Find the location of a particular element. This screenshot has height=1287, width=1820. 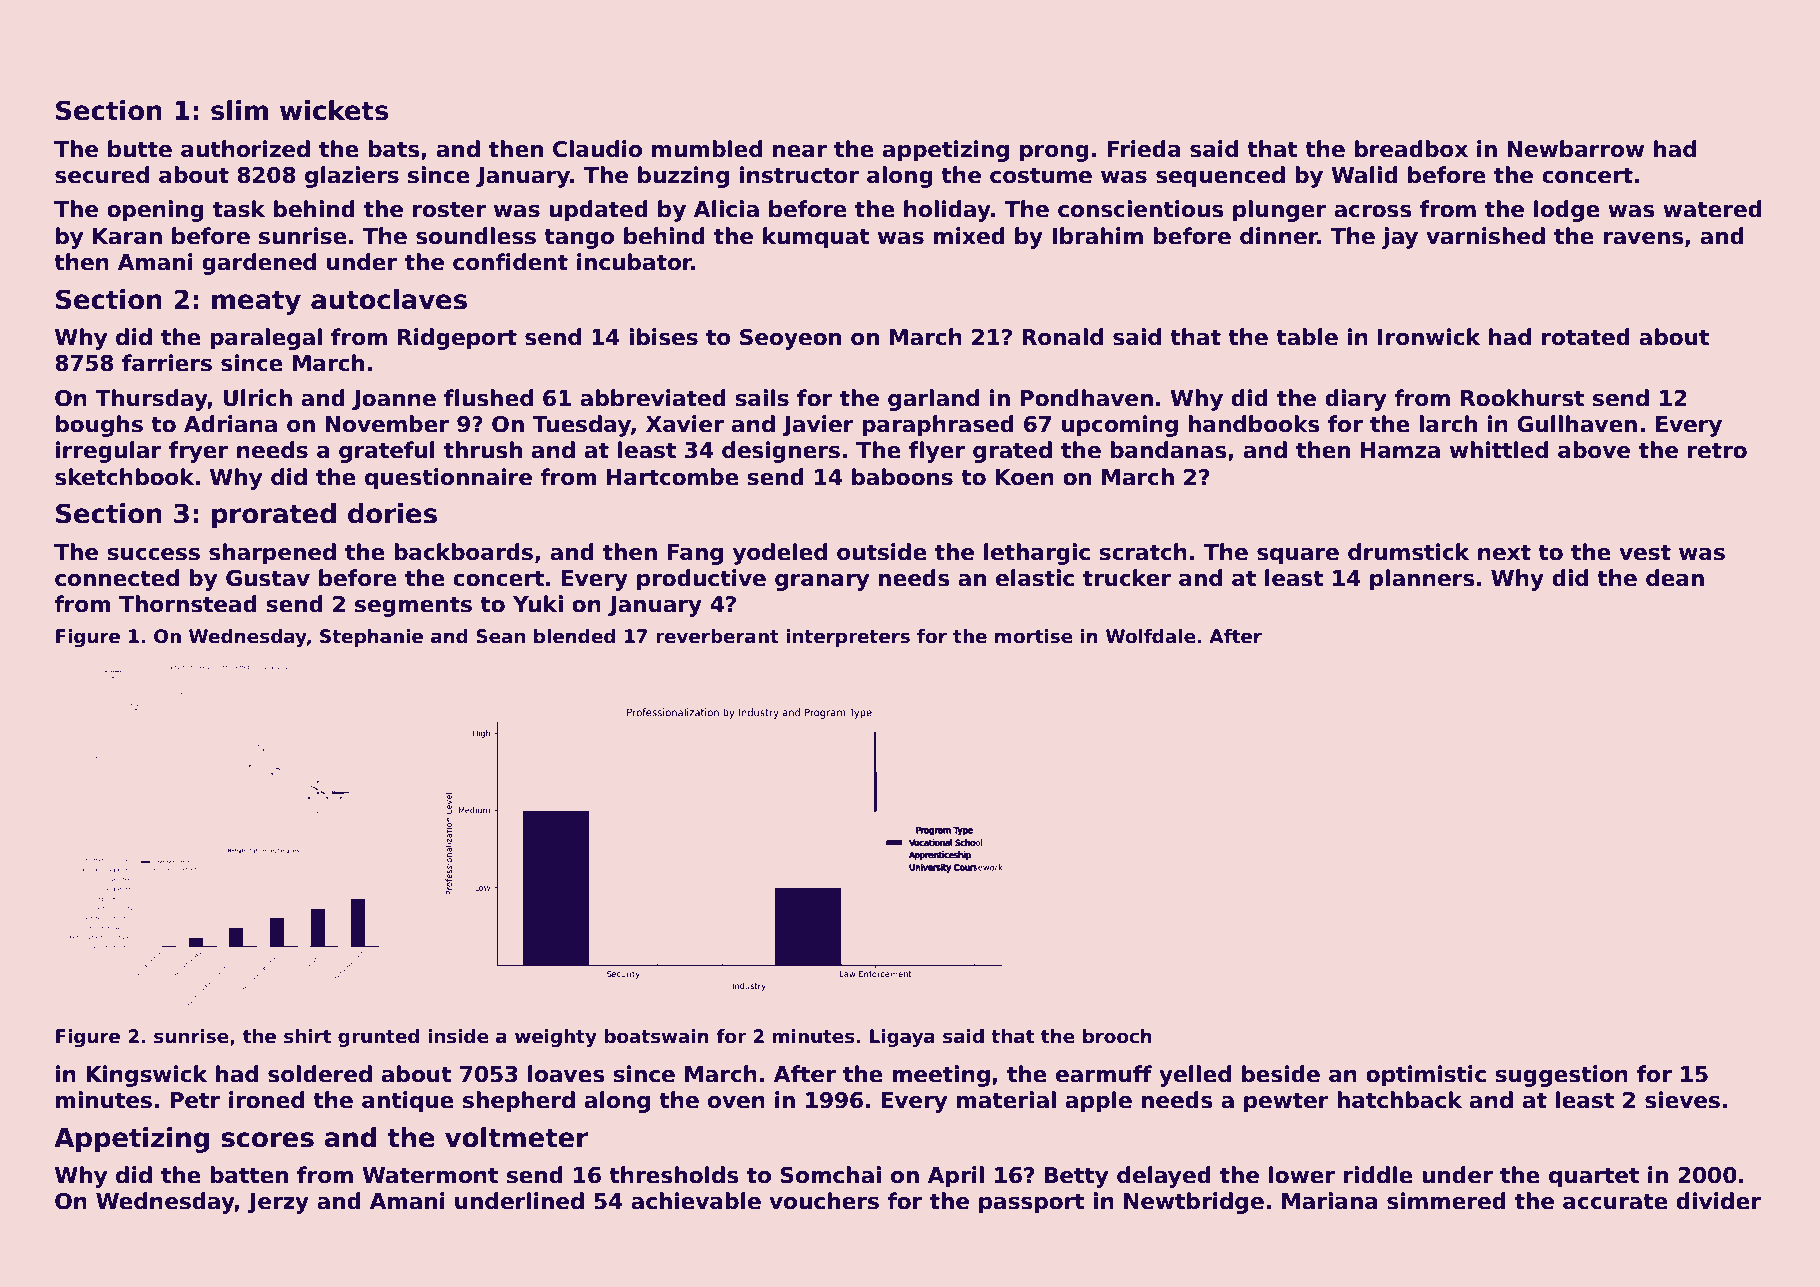

shirt is located at coordinates (307, 1036).
